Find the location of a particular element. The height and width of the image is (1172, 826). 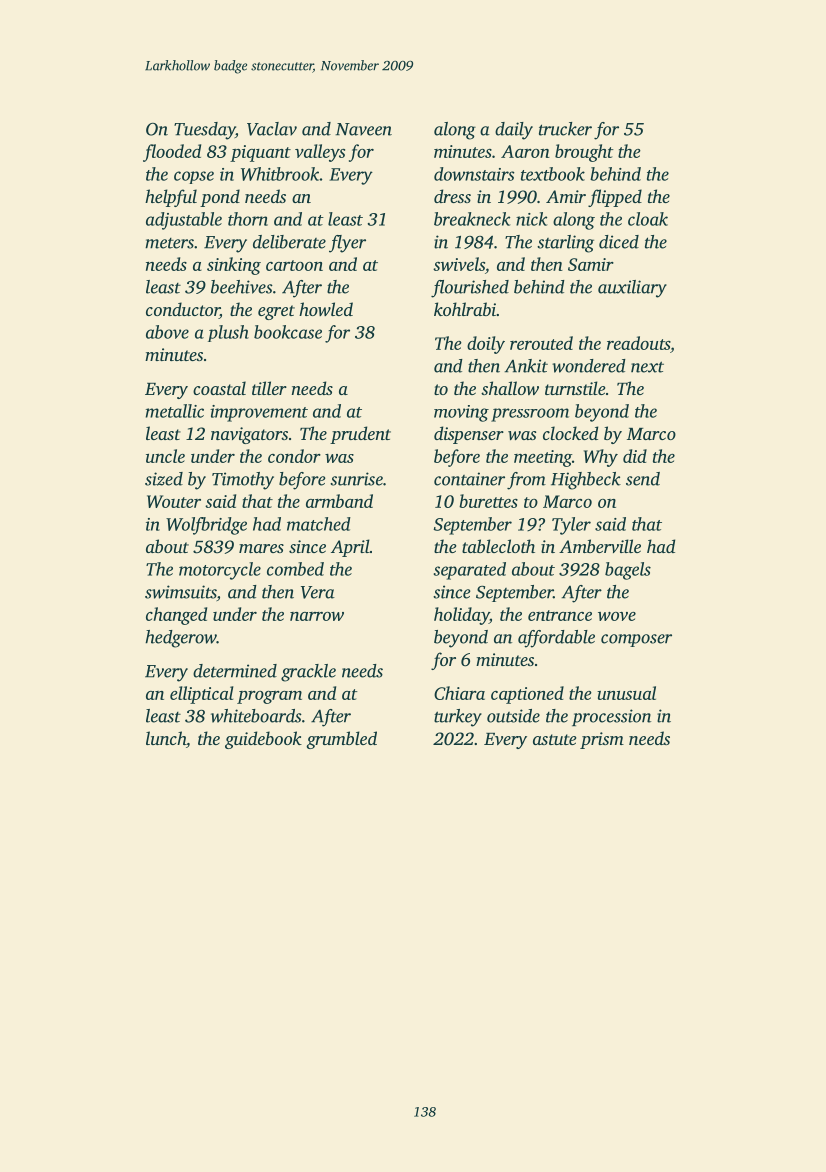

metallic is located at coordinates (175, 411).
